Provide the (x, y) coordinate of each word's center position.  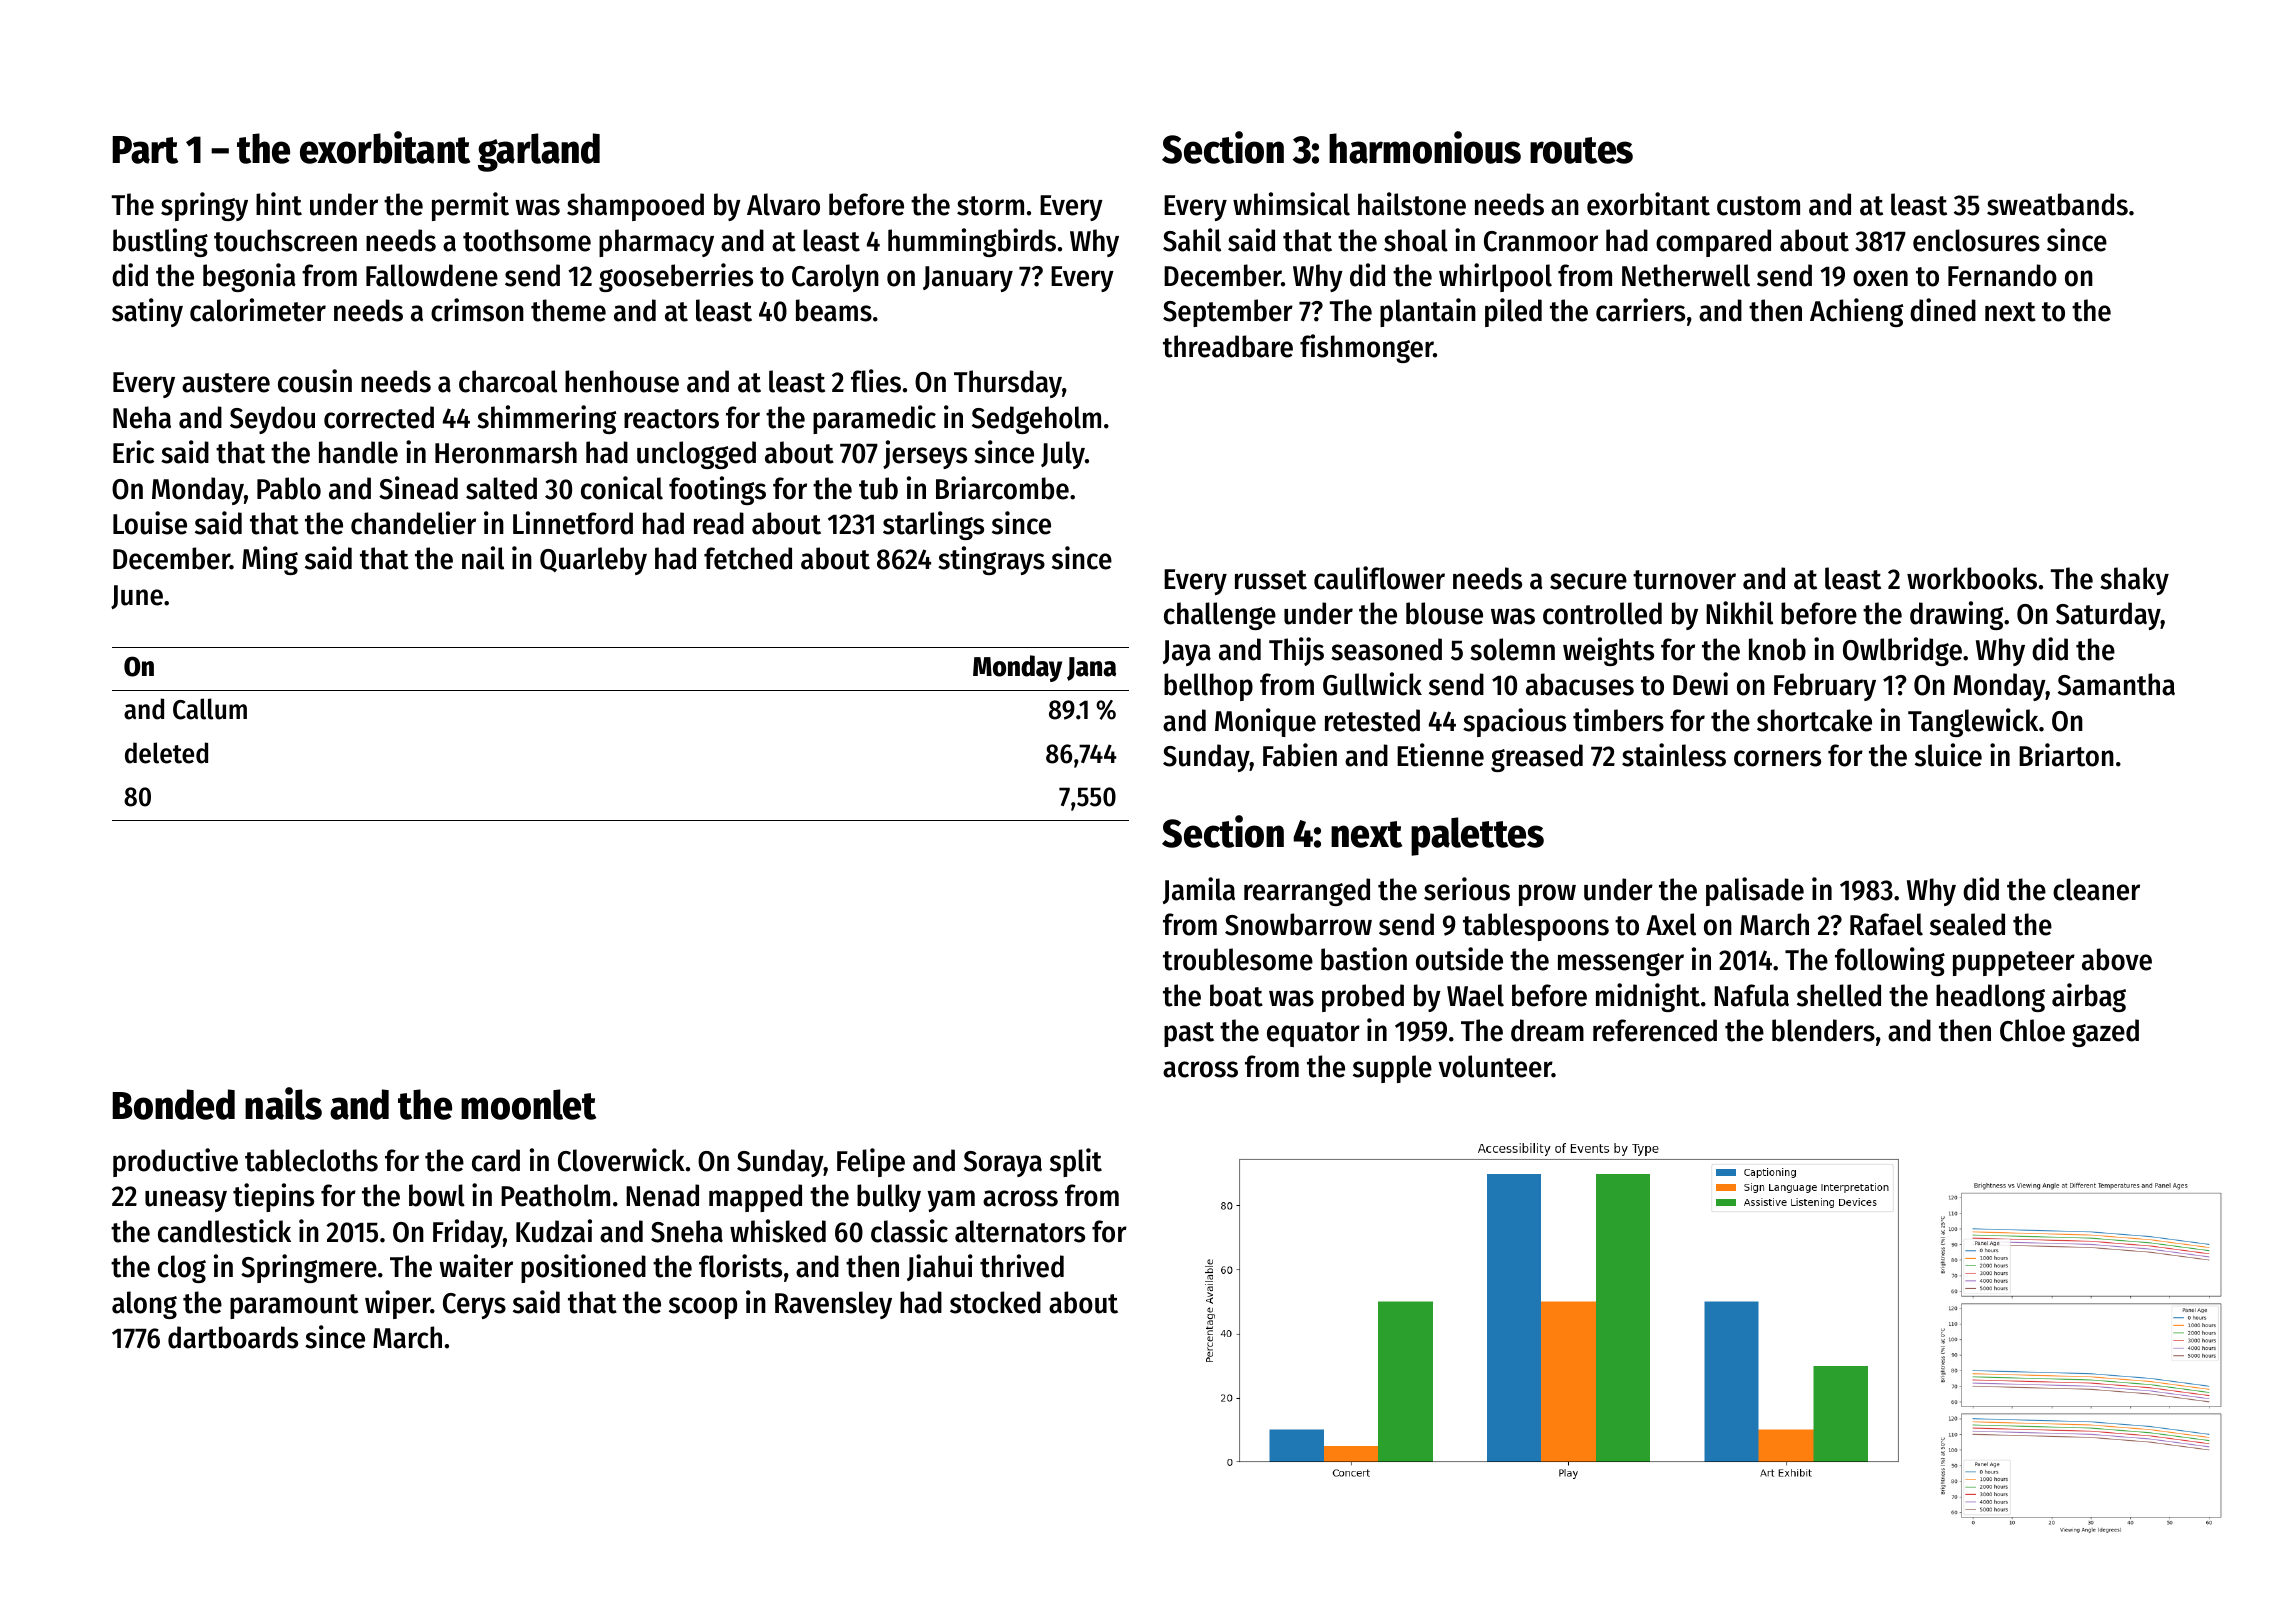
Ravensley (833, 1305)
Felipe (871, 1162)
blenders (1823, 1030)
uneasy (186, 1201)
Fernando (2002, 275)
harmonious (1425, 147)
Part (145, 150)
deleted (166, 753)
